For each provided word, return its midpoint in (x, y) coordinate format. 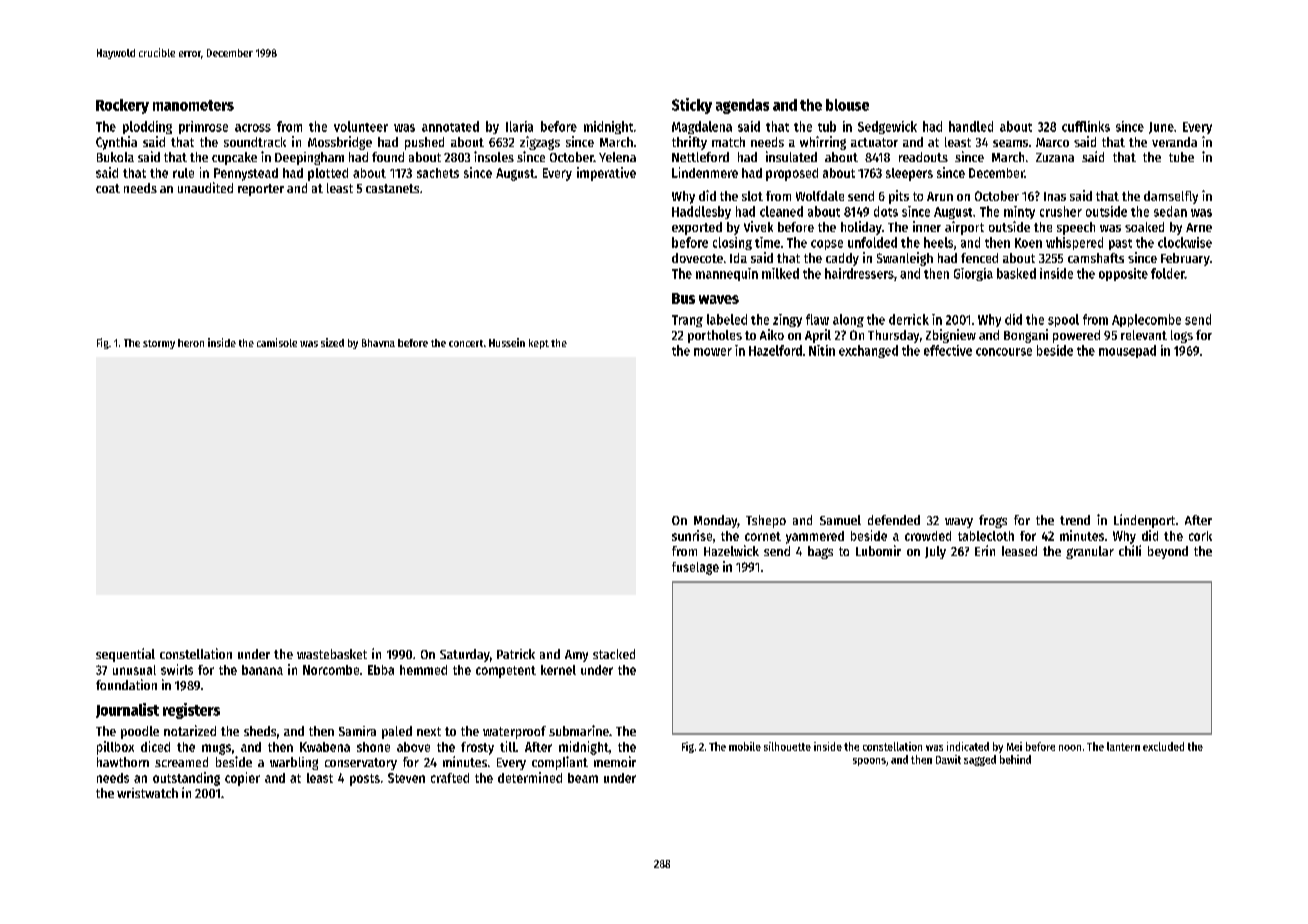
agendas (742, 106)
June (1161, 128)
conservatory (361, 764)
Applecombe (1146, 320)
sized (332, 342)
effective (948, 350)
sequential (125, 655)
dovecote (697, 258)
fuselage (695, 568)
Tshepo (766, 521)
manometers (193, 105)
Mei (1014, 746)
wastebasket (332, 654)
